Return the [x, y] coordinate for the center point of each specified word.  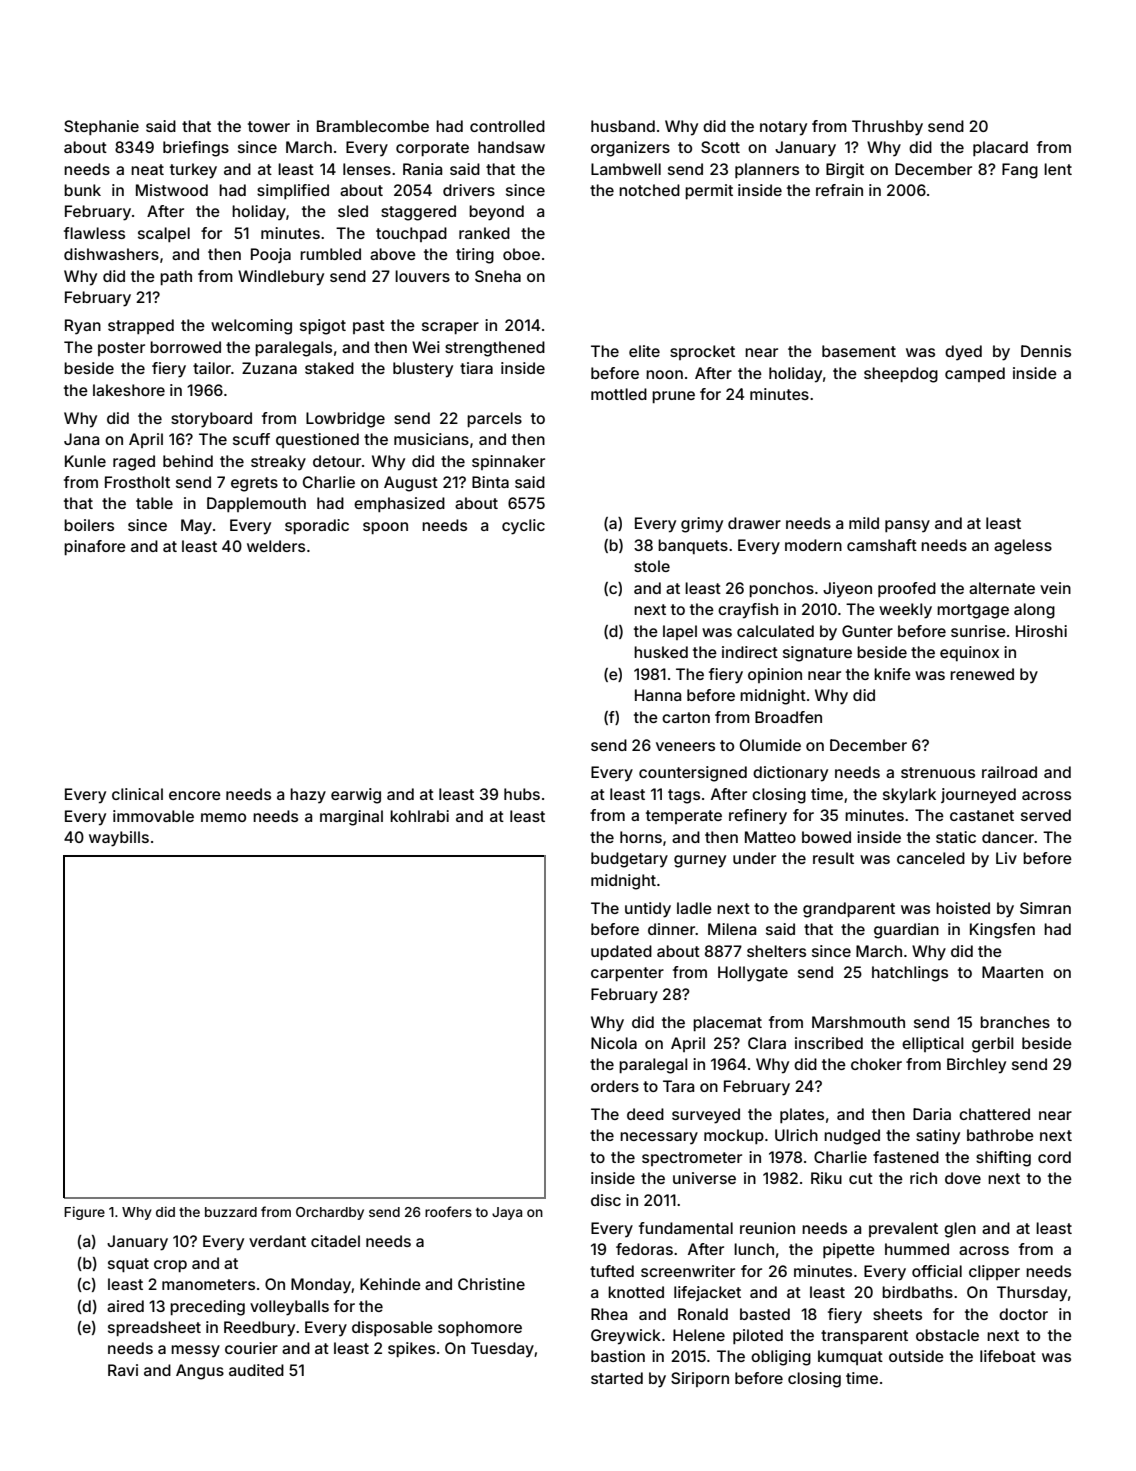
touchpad [411, 234]
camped [975, 374]
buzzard [231, 1212]
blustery [423, 370]
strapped [141, 326]
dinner [672, 929]
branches [1015, 1022]
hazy [308, 796]
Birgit [845, 171]
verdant [277, 1241]
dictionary [790, 774]
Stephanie [101, 127]
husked [661, 652]
